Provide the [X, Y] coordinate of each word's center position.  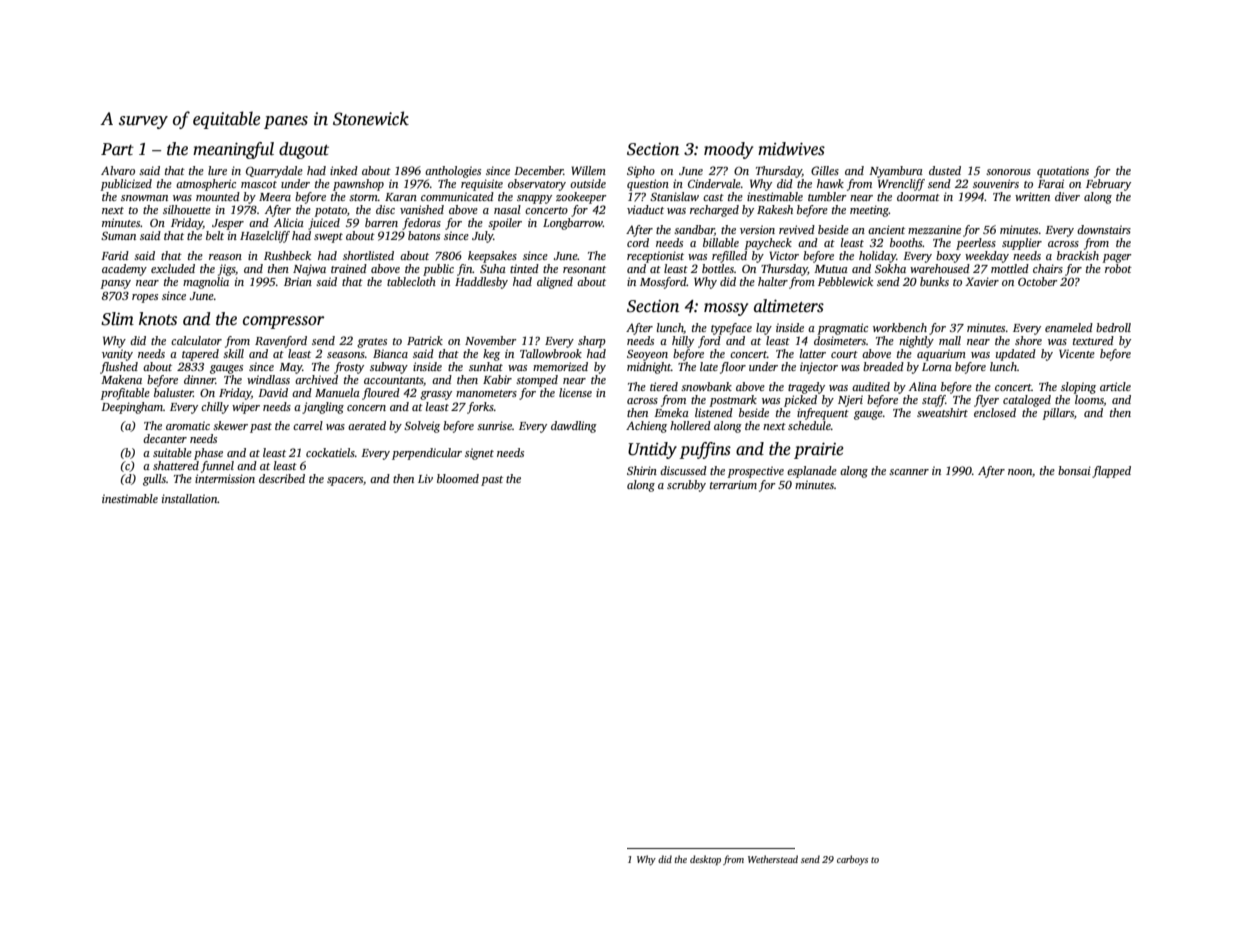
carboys [852, 860]
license [575, 392]
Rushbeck [287, 255]
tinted [524, 268]
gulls [154, 480]
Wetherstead [773, 859]
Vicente [1077, 353]
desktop [705, 860]
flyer [986, 401]
